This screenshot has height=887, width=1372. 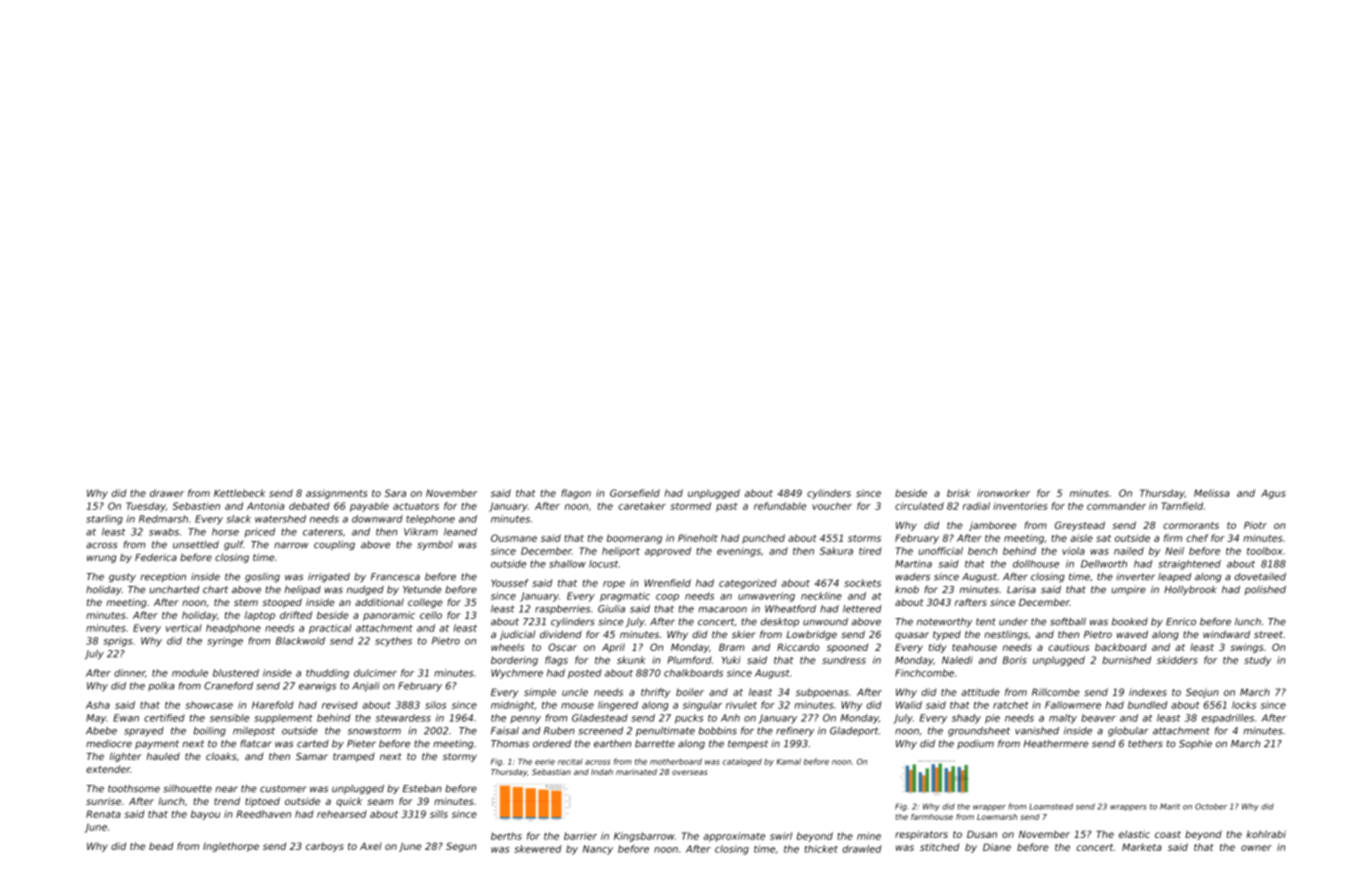 I want to click on subpoenas, so click(x=822, y=693).
